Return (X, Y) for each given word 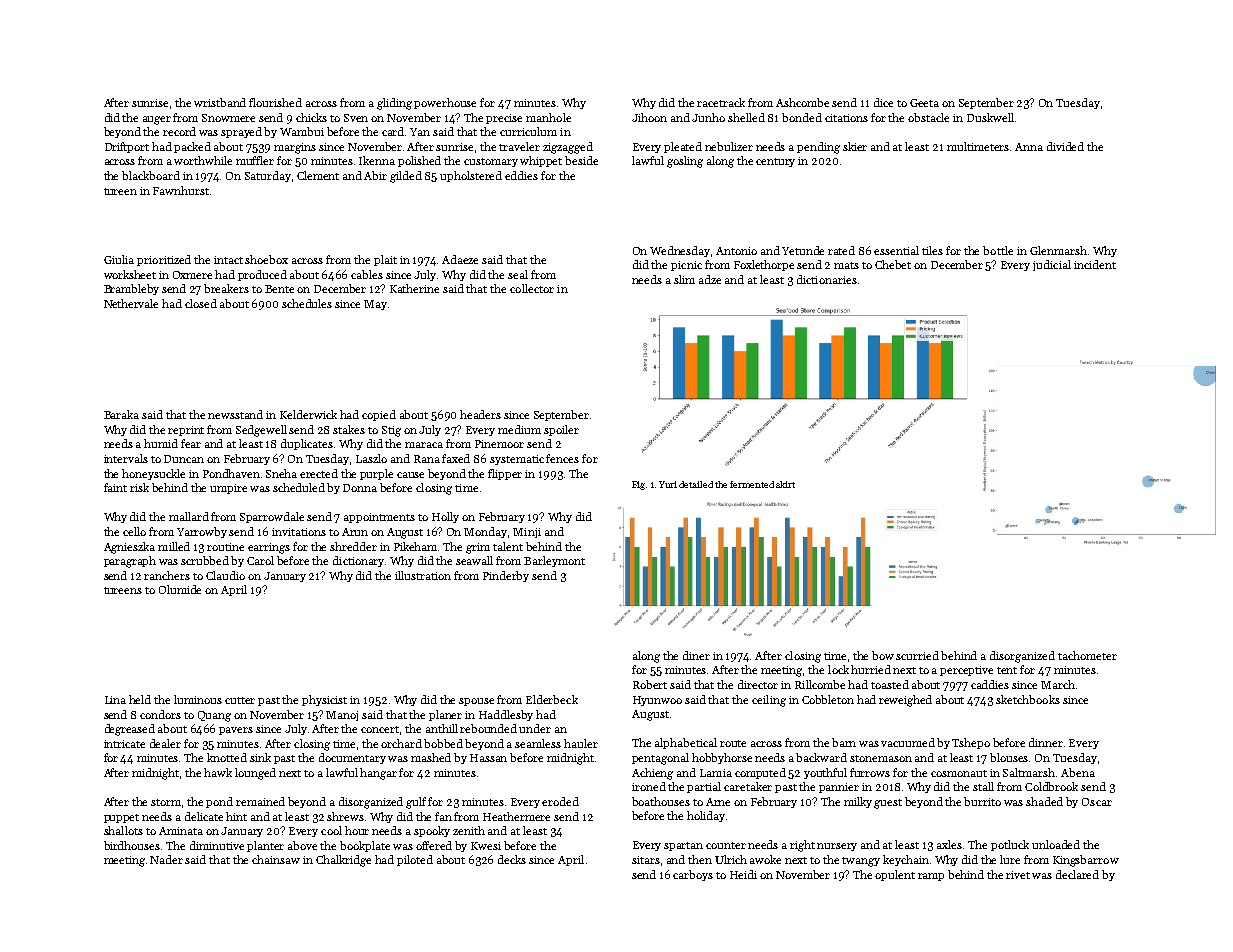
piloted (415, 860)
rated (841, 250)
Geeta (924, 103)
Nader (166, 859)
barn (844, 742)
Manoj (342, 716)
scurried (917, 655)
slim (684, 279)
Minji (527, 533)
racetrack (721, 102)
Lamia (716, 773)
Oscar (1097, 802)
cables (367, 274)
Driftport (127, 147)
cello (134, 531)
